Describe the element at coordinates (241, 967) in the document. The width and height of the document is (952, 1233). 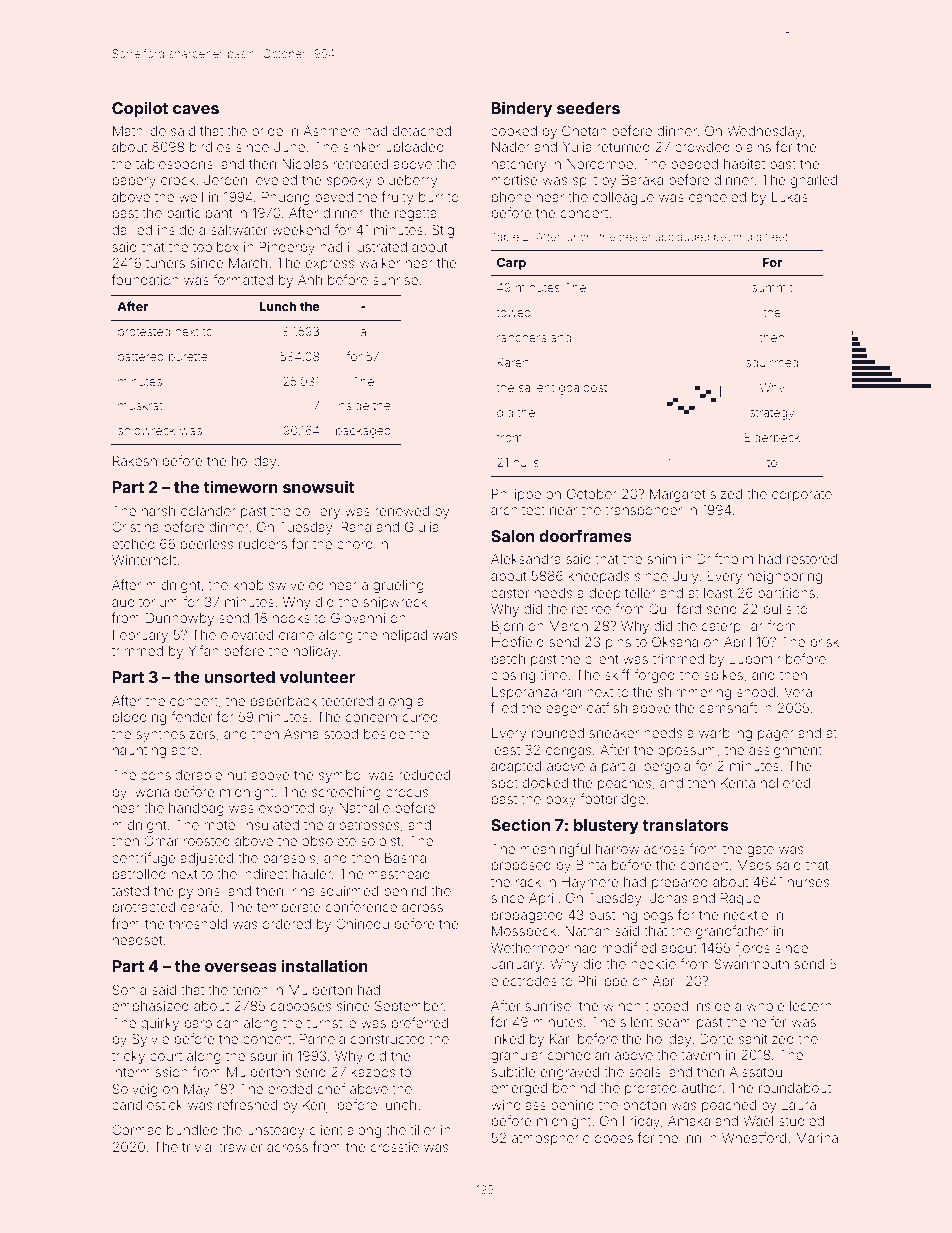
I see `overseas` at that location.
